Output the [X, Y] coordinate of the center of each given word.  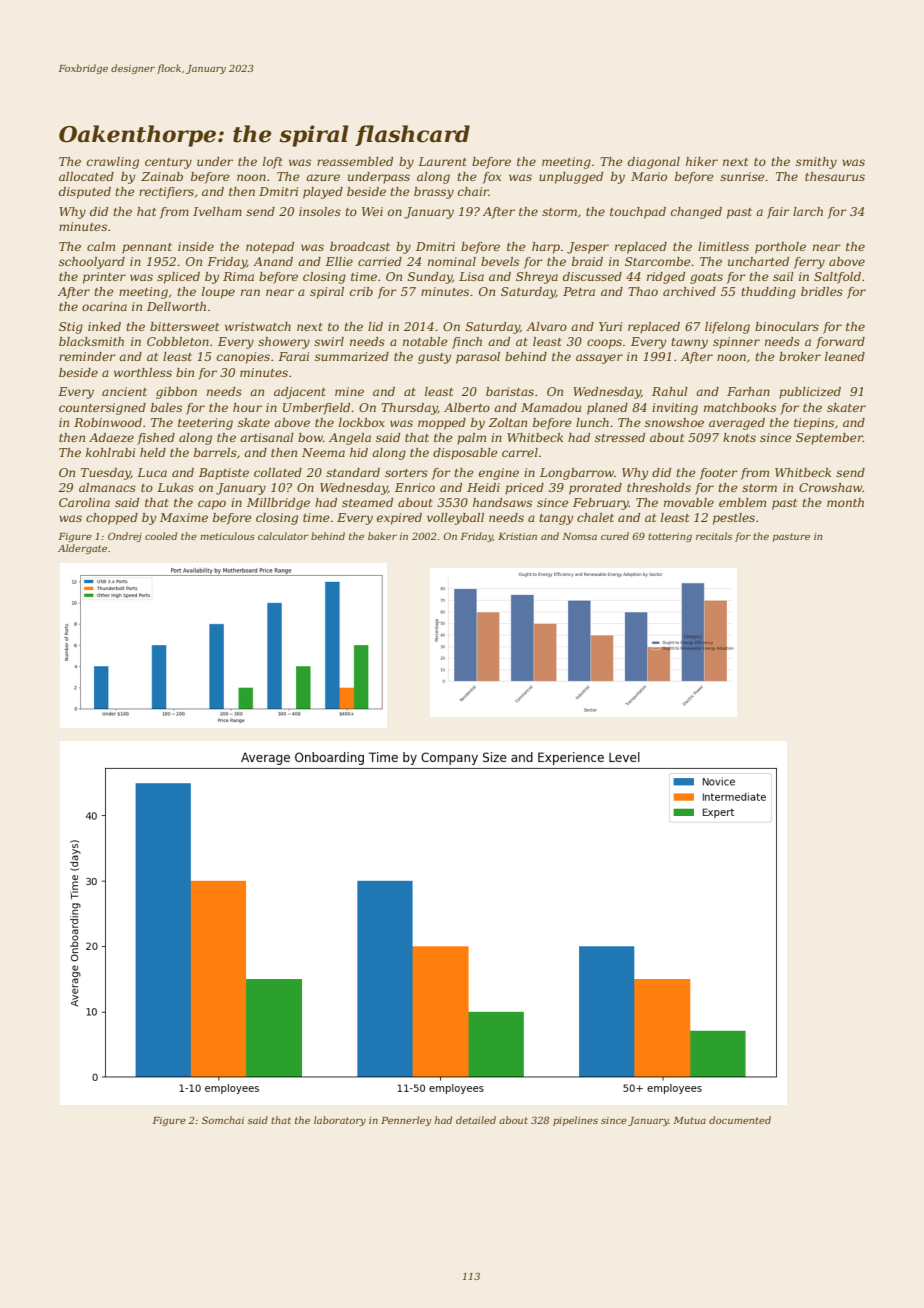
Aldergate [82, 549]
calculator [283, 536]
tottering [670, 537]
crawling [113, 163]
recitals [714, 536]
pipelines [575, 1121]
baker [382, 536]
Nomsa [579, 536]
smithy [816, 163]
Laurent [442, 161]
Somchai [223, 1120]
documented [740, 1120]
